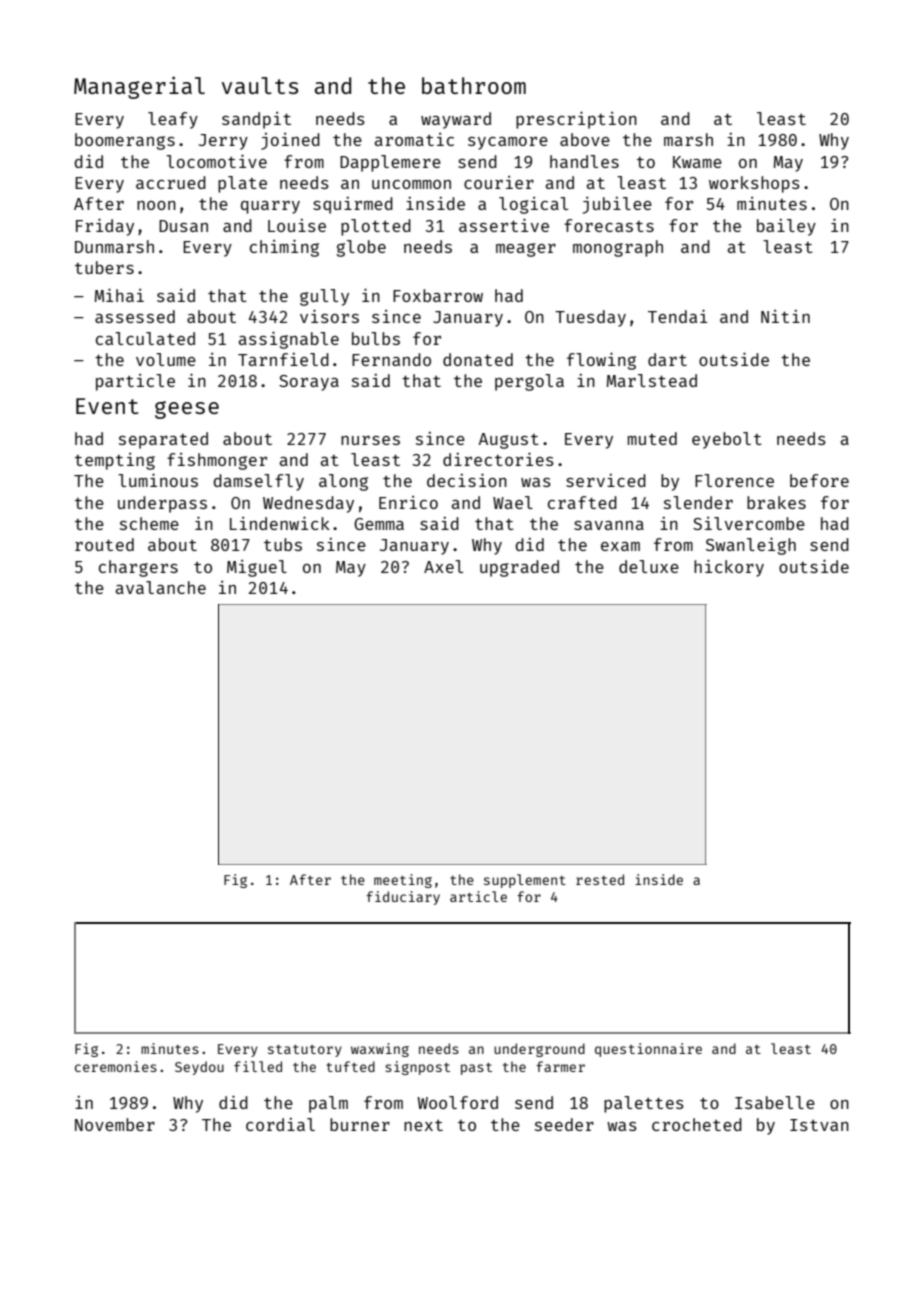  What do you see at coordinates (525, 881) in the page?
I see `supplement` at bounding box center [525, 881].
